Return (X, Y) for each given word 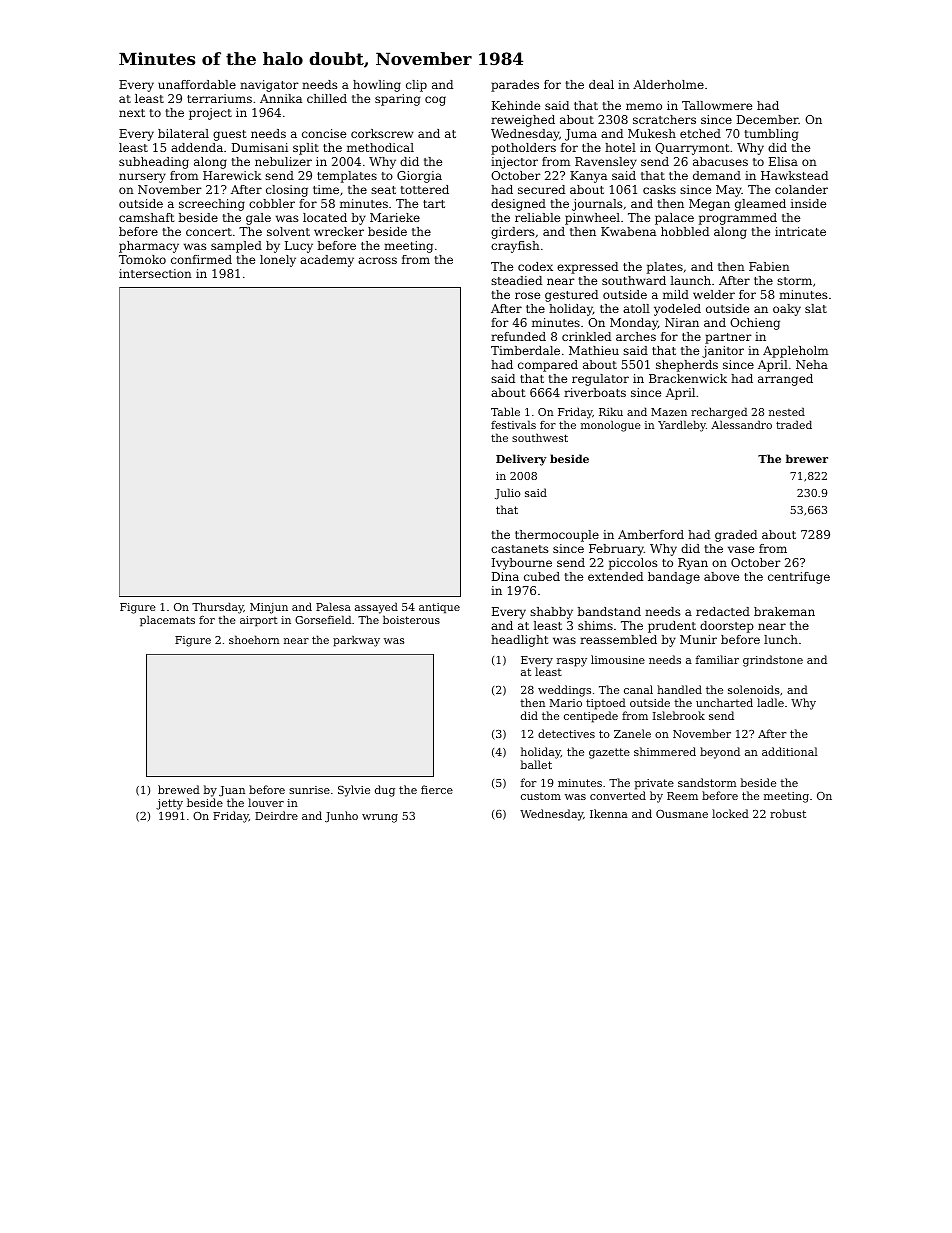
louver (266, 802)
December (768, 119)
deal (601, 84)
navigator (269, 86)
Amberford (651, 534)
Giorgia (419, 177)
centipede (591, 717)
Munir (698, 639)
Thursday (218, 608)
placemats (167, 621)
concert (209, 232)
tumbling (771, 135)
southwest (540, 437)
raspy (572, 662)
